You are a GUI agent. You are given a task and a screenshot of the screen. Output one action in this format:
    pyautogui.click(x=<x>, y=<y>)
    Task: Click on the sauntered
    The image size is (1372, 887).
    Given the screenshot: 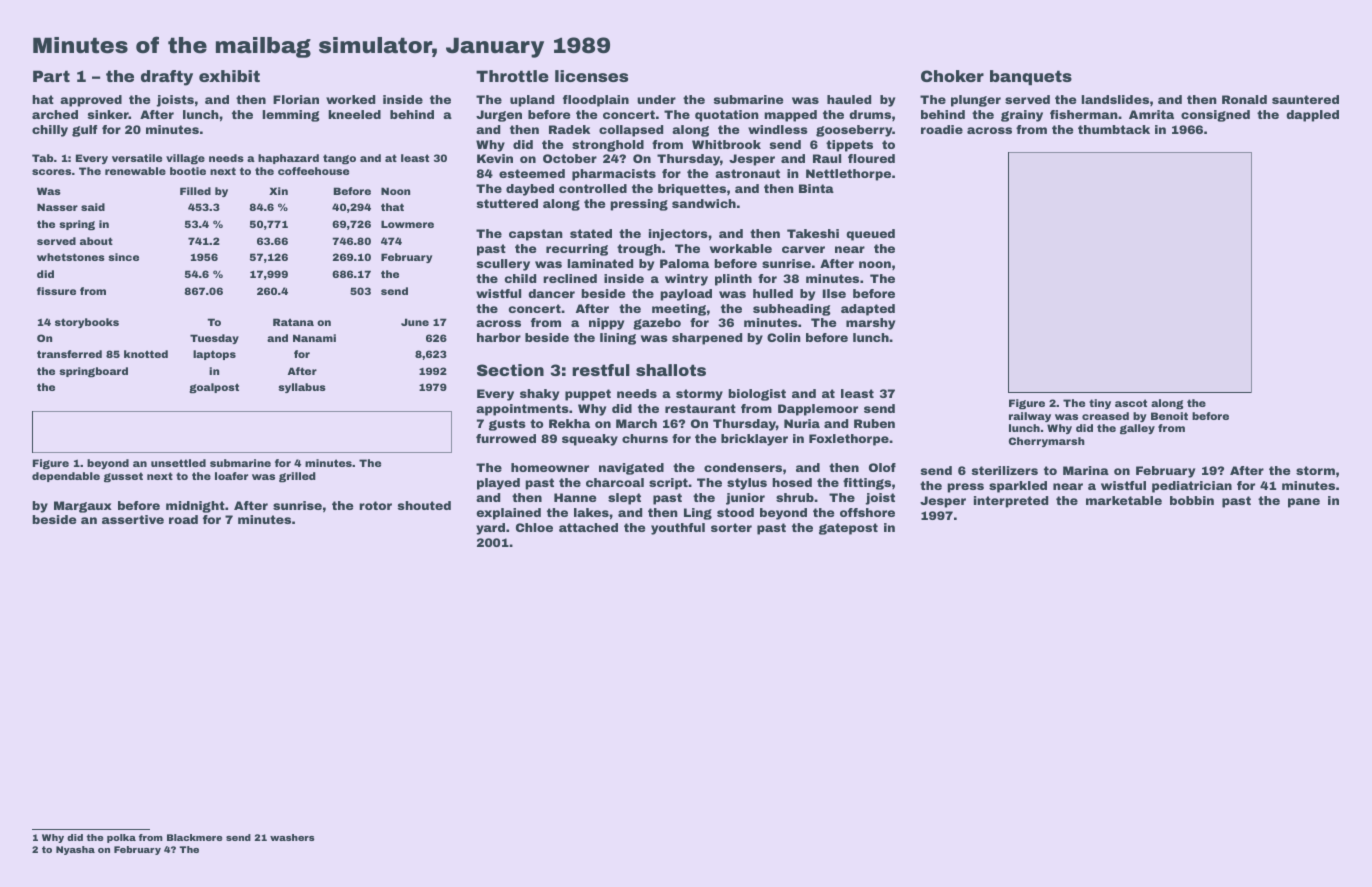 What is the action you would take?
    pyautogui.click(x=1305, y=99)
